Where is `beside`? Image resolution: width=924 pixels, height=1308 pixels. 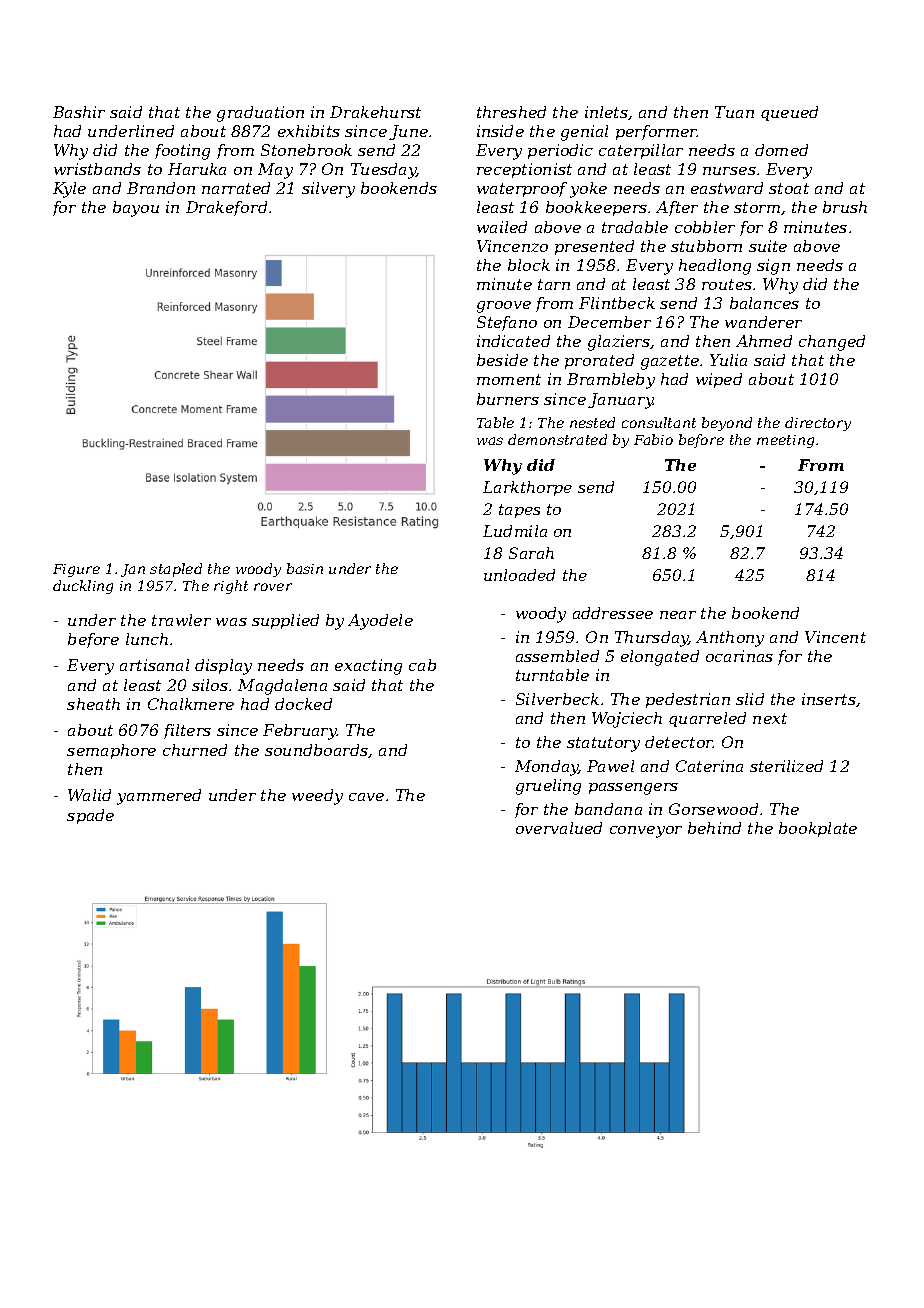 beside is located at coordinates (502, 360).
